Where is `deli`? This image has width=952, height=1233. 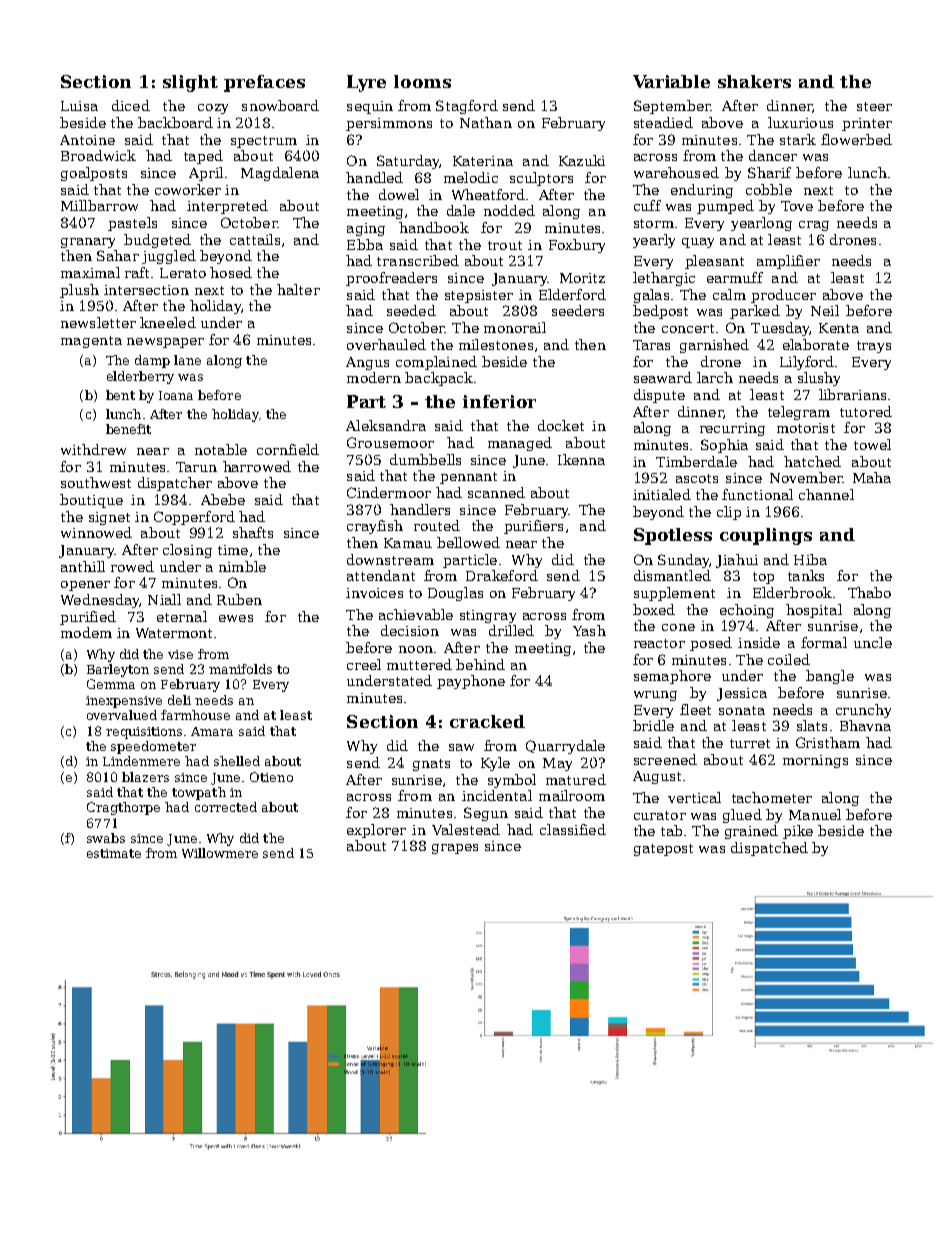
deli is located at coordinates (179, 700).
